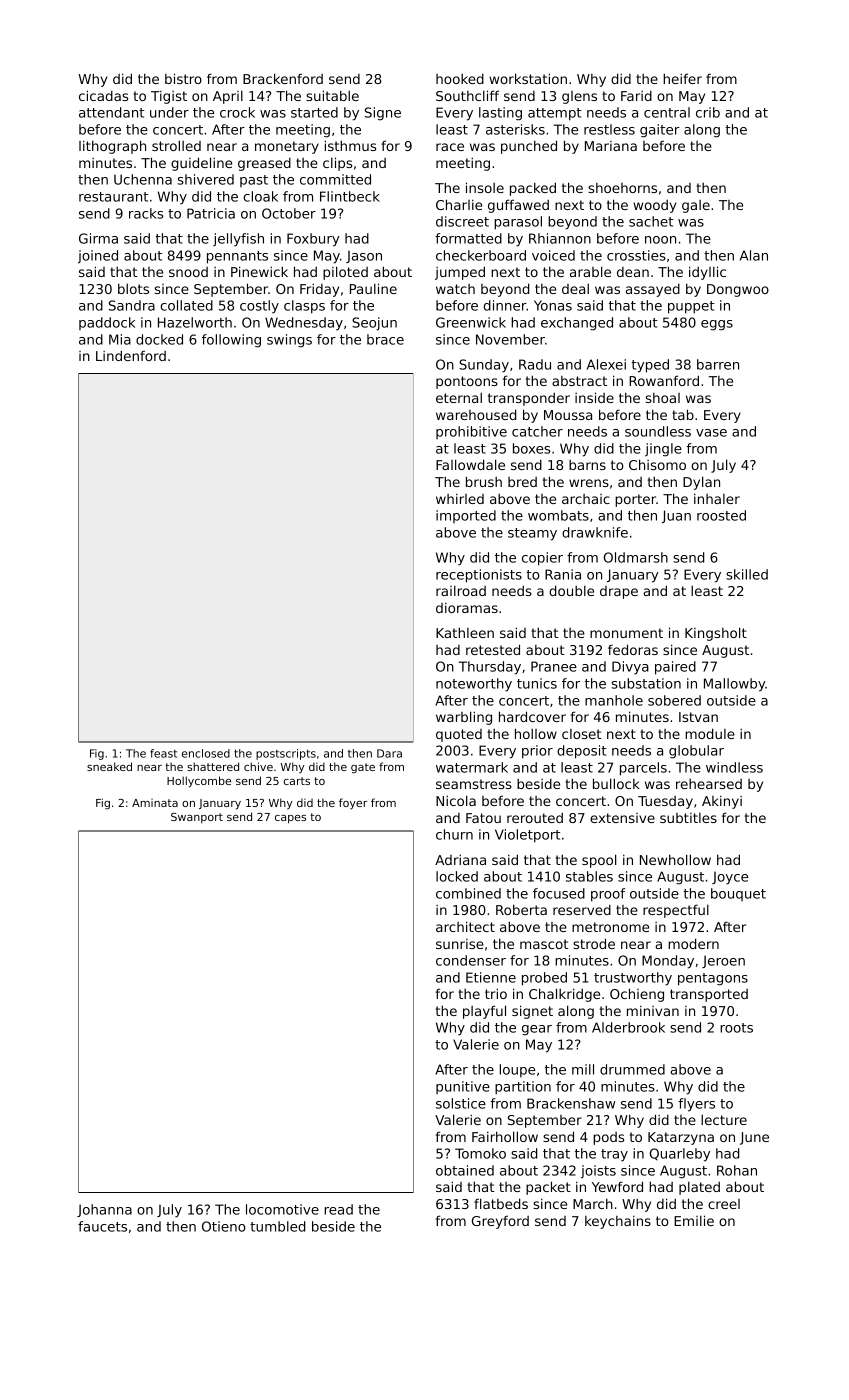  What do you see at coordinates (654, 206) in the page?
I see `woody` at bounding box center [654, 206].
